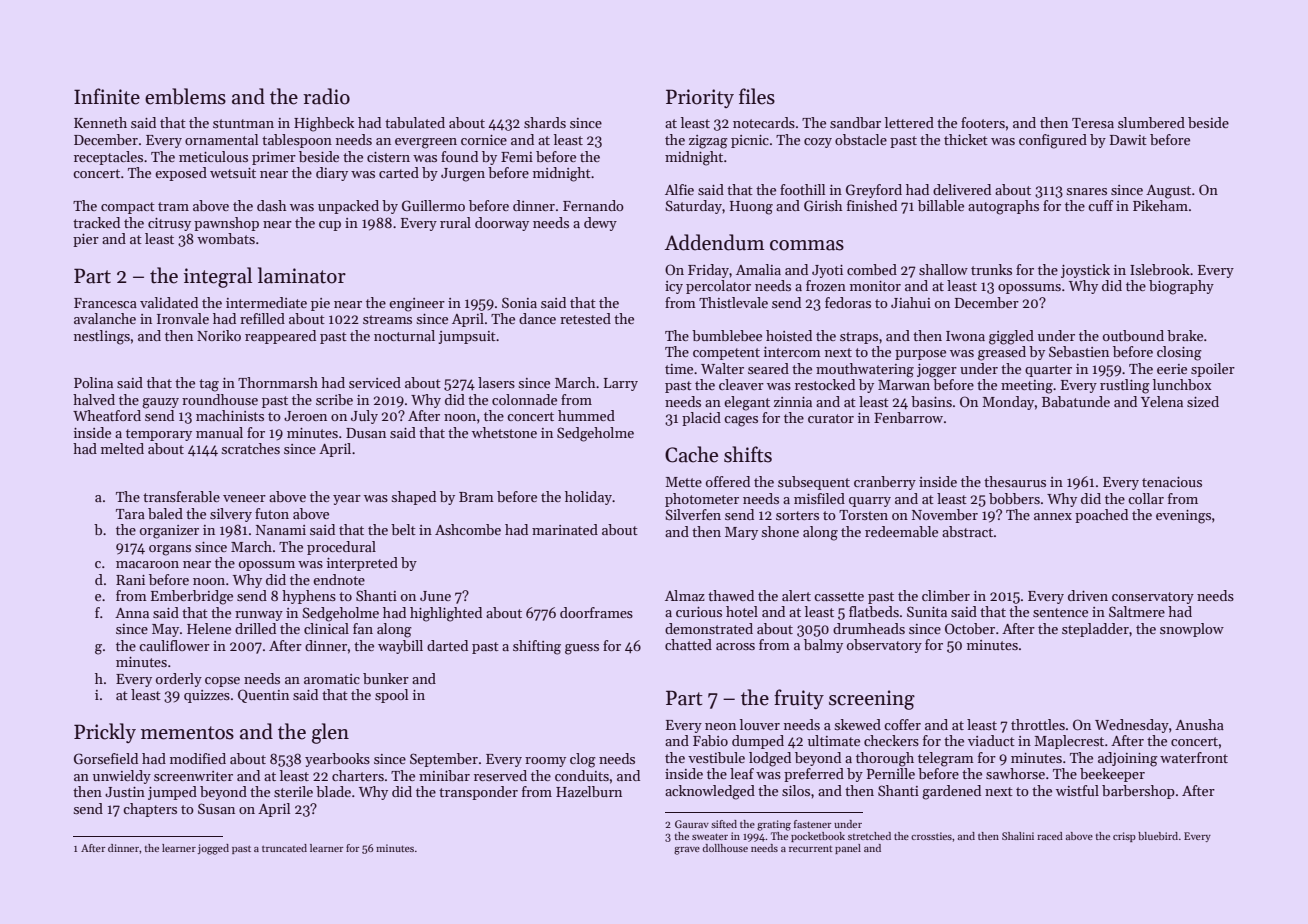 The image size is (1308, 924). Describe the element at coordinates (733, 302) in the page. I see `Thistlevale` at that location.
